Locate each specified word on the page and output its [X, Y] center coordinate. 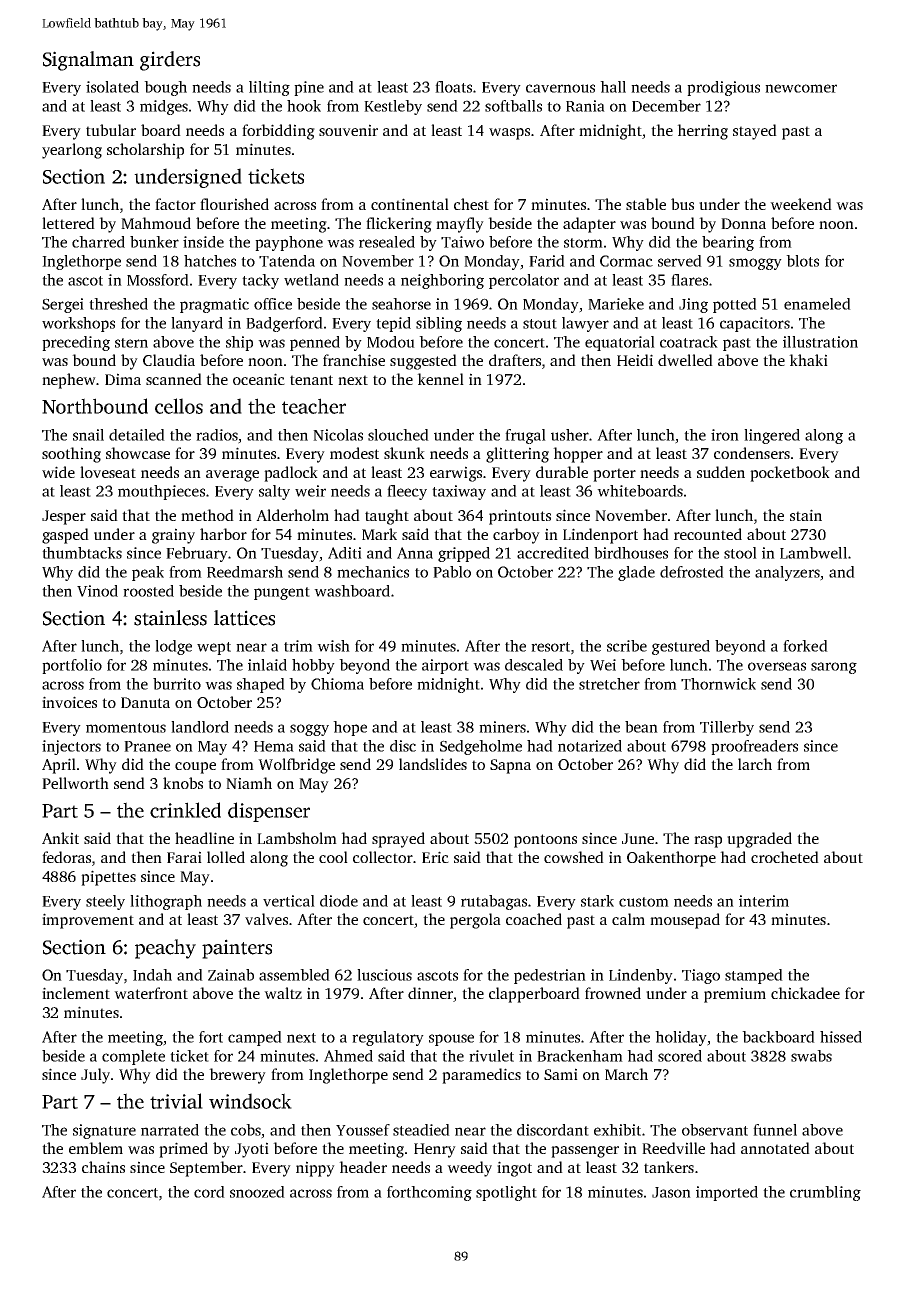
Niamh [249, 783]
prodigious [723, 88]
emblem [96, 1148]
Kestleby [393, 107]
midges [164, 107]
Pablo [452, 572]
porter [614, 475]
